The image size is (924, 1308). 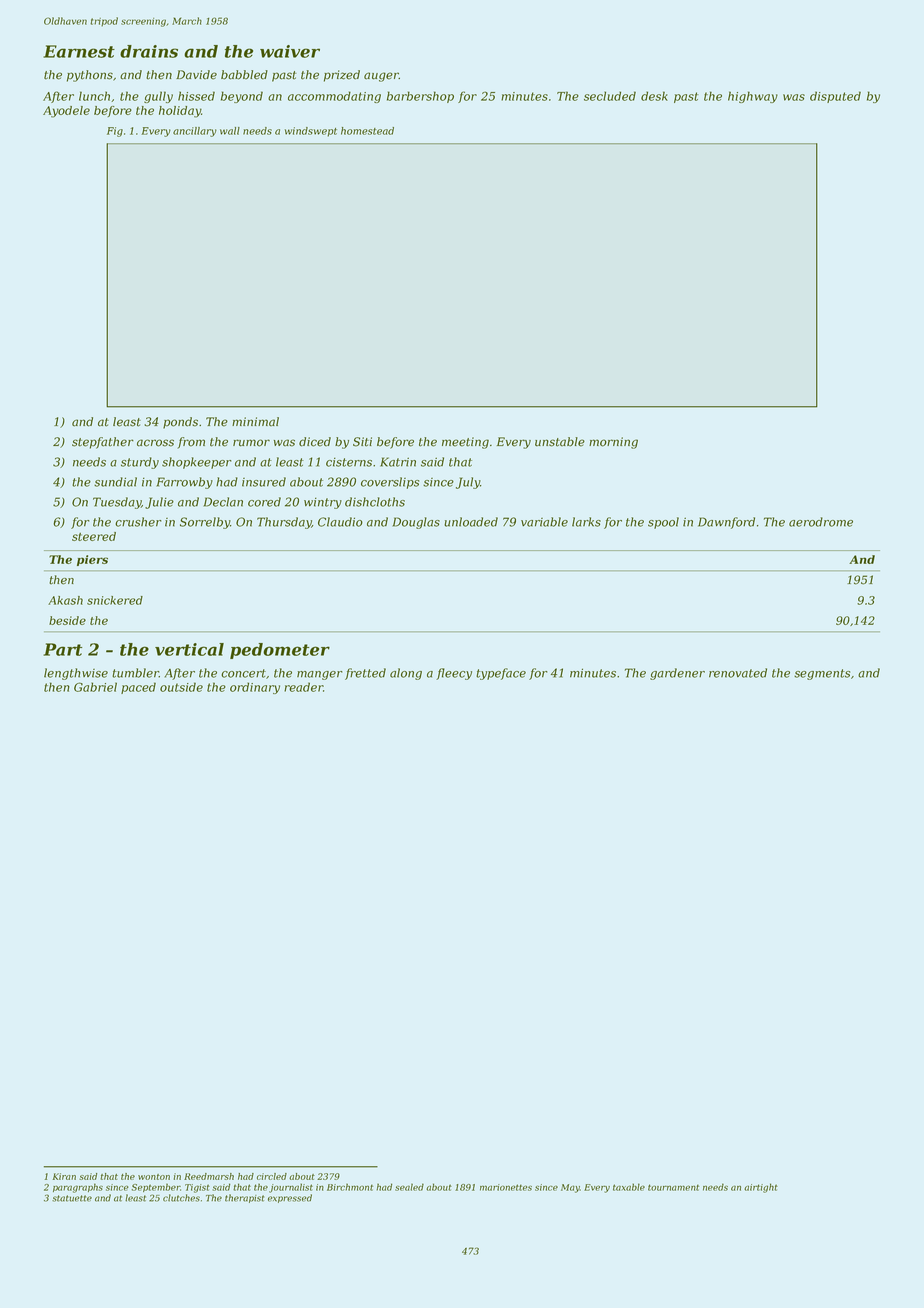 I want to click on marionettes, so click(x=506, y=1187).
